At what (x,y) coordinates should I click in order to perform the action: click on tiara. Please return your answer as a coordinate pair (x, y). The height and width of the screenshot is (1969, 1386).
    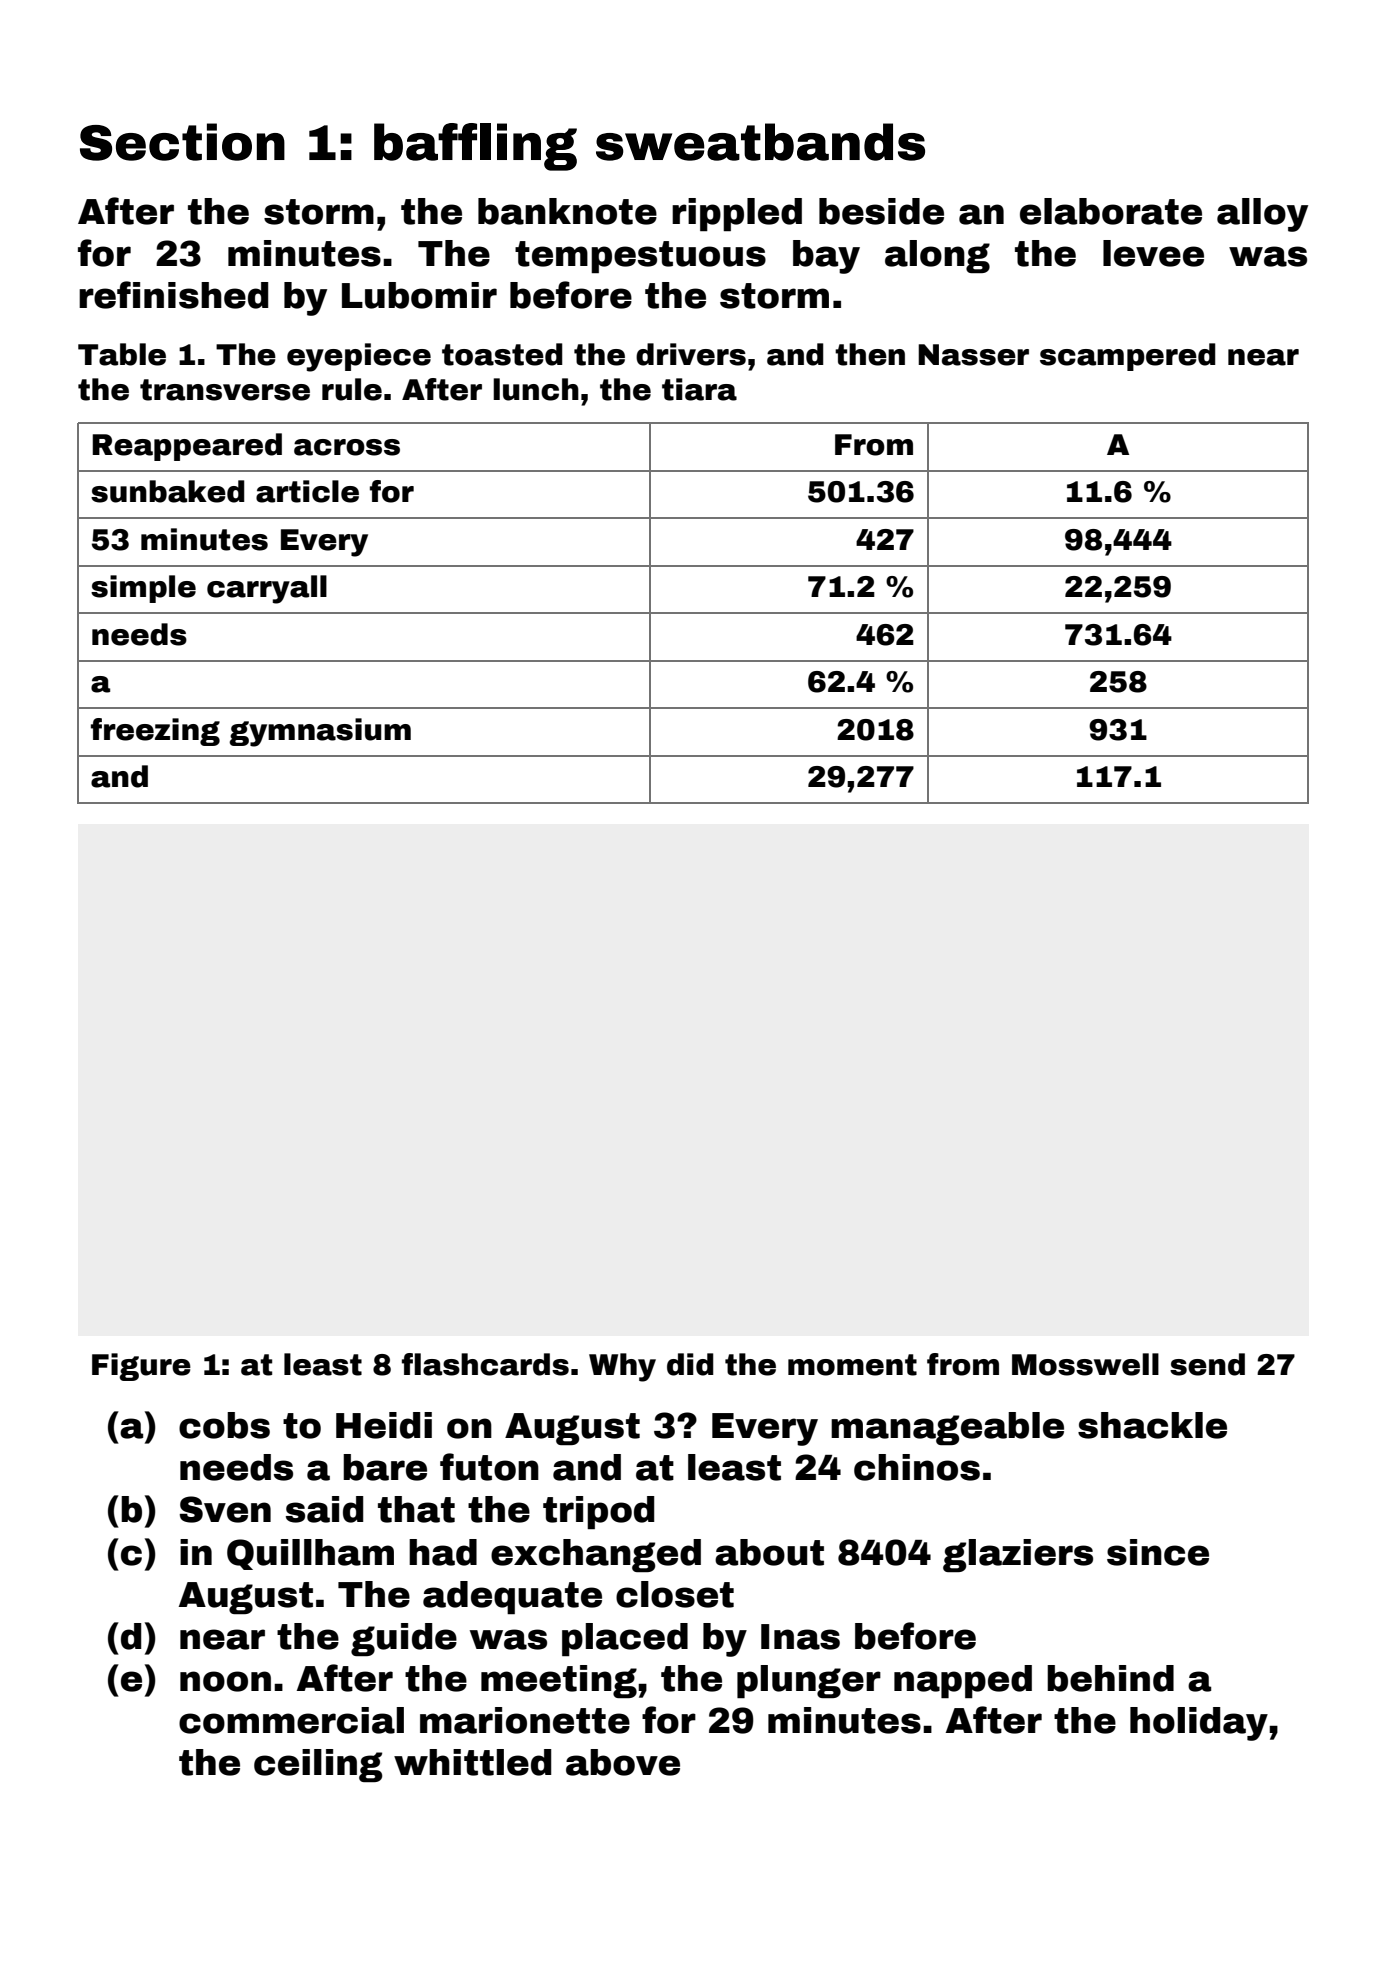
    Looking at the image, I should click on (699, 389).
